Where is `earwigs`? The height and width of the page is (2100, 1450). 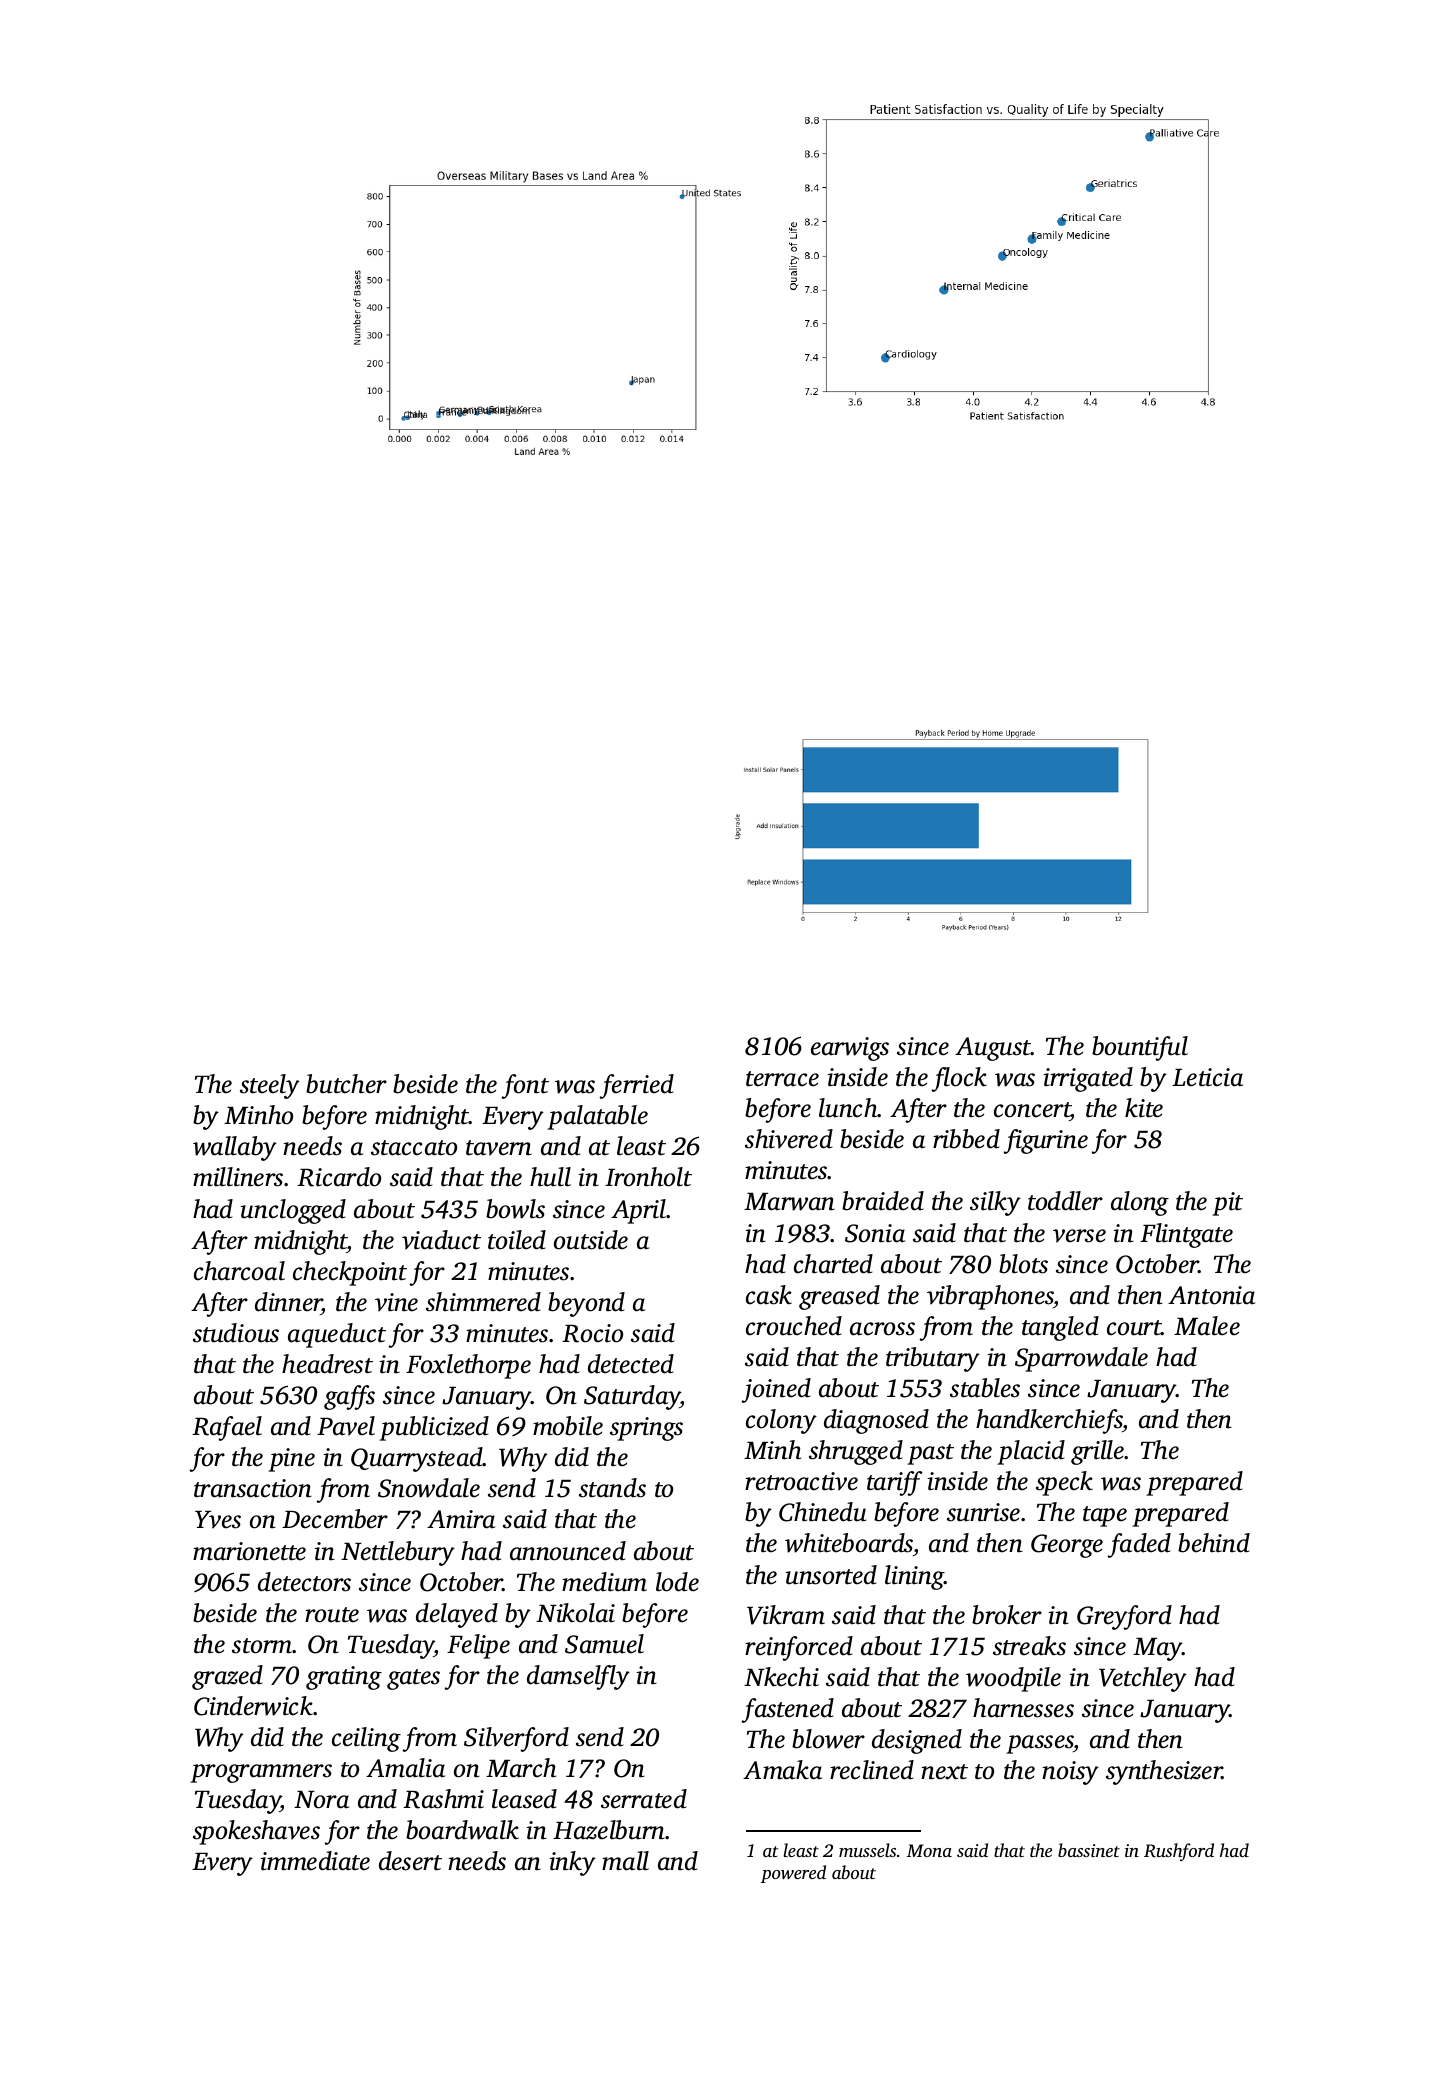
earwigs is located at coordinates (850, 1049).
